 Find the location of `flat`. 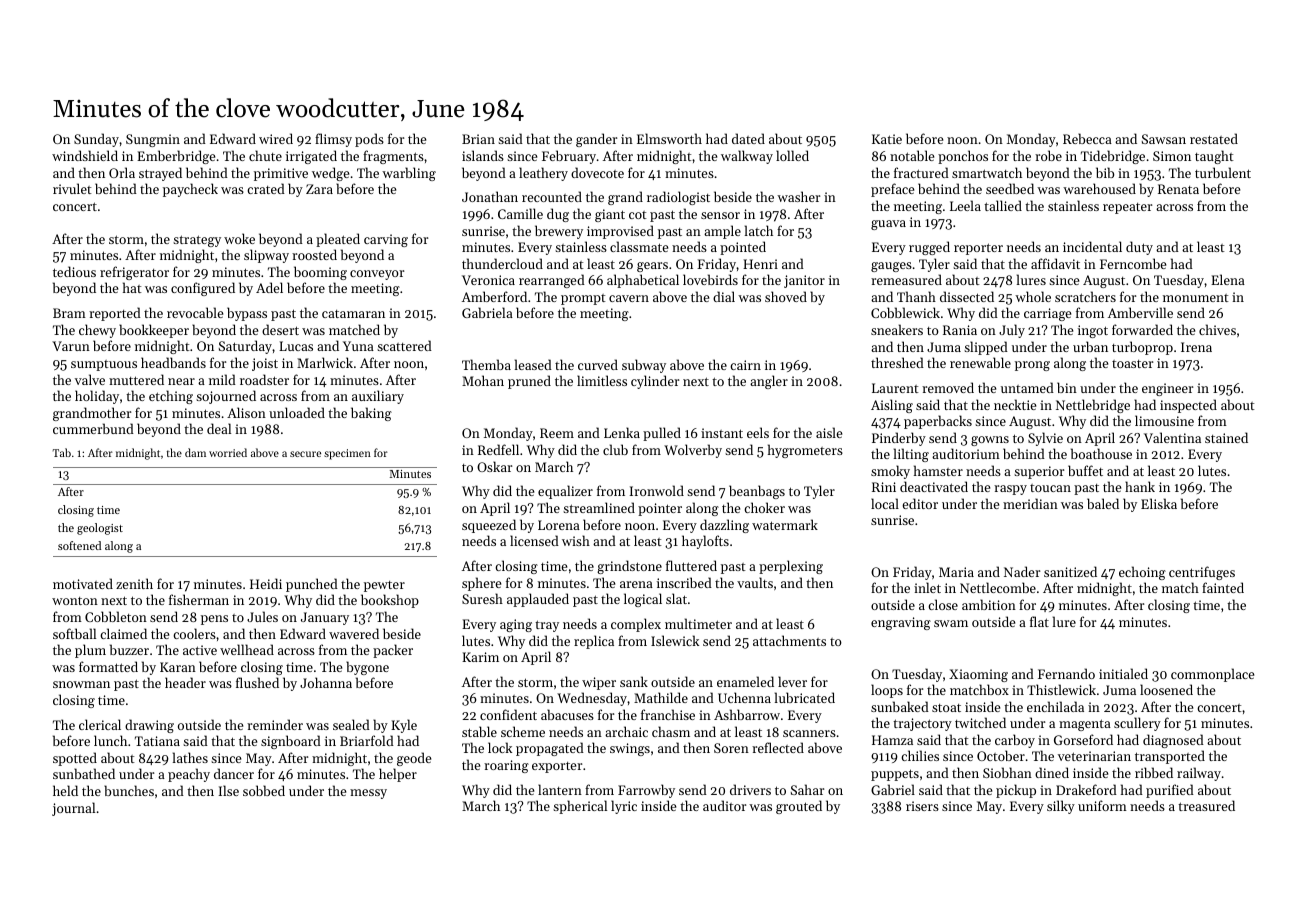

flat is located at coordinates (1039, 621).
